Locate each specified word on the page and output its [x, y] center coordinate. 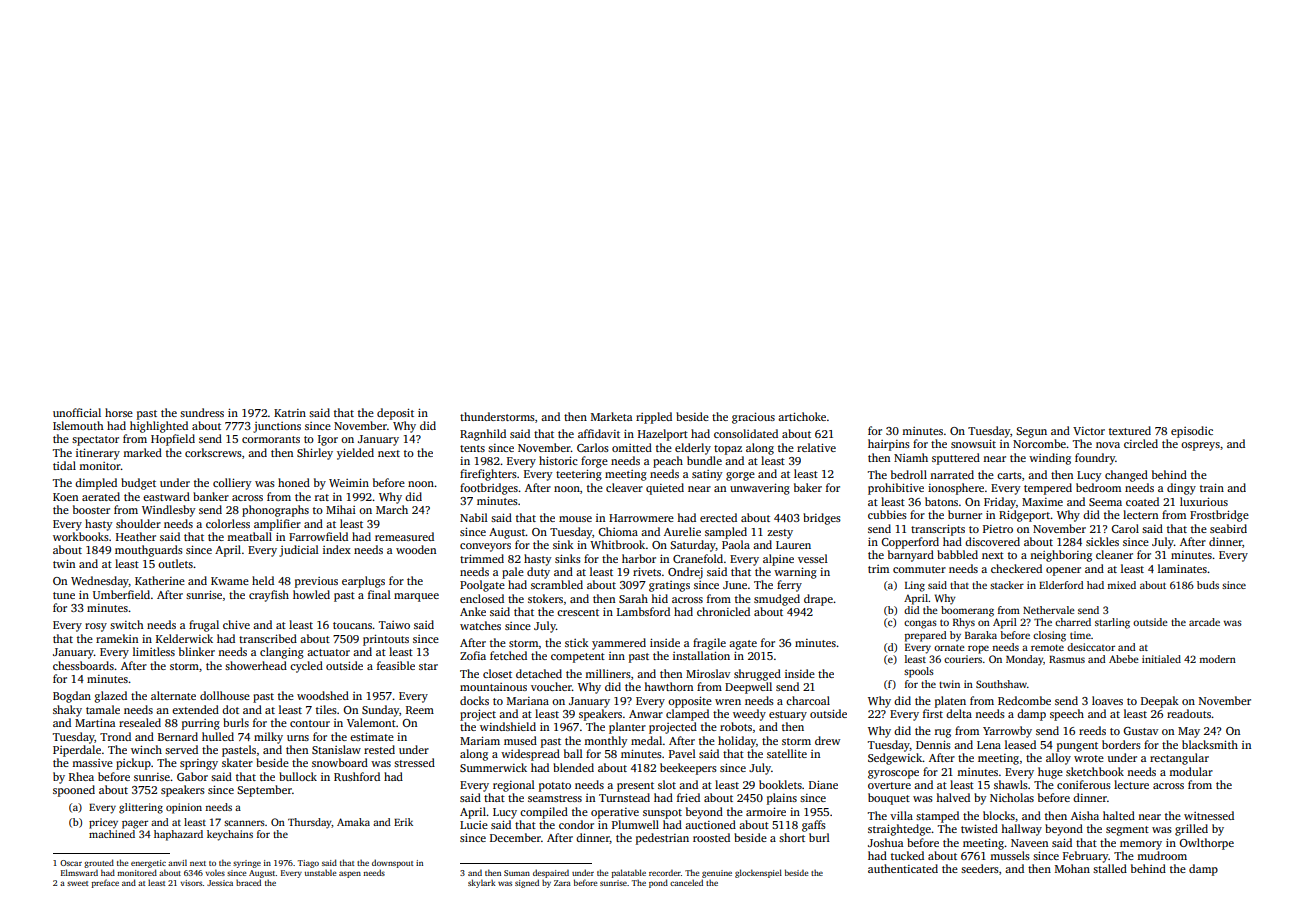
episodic [1192, 432]
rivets [647, 571]
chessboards [83, 665]
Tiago [308, 864]
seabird [1228, 528]
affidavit [599, 433]
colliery [232, 484]
